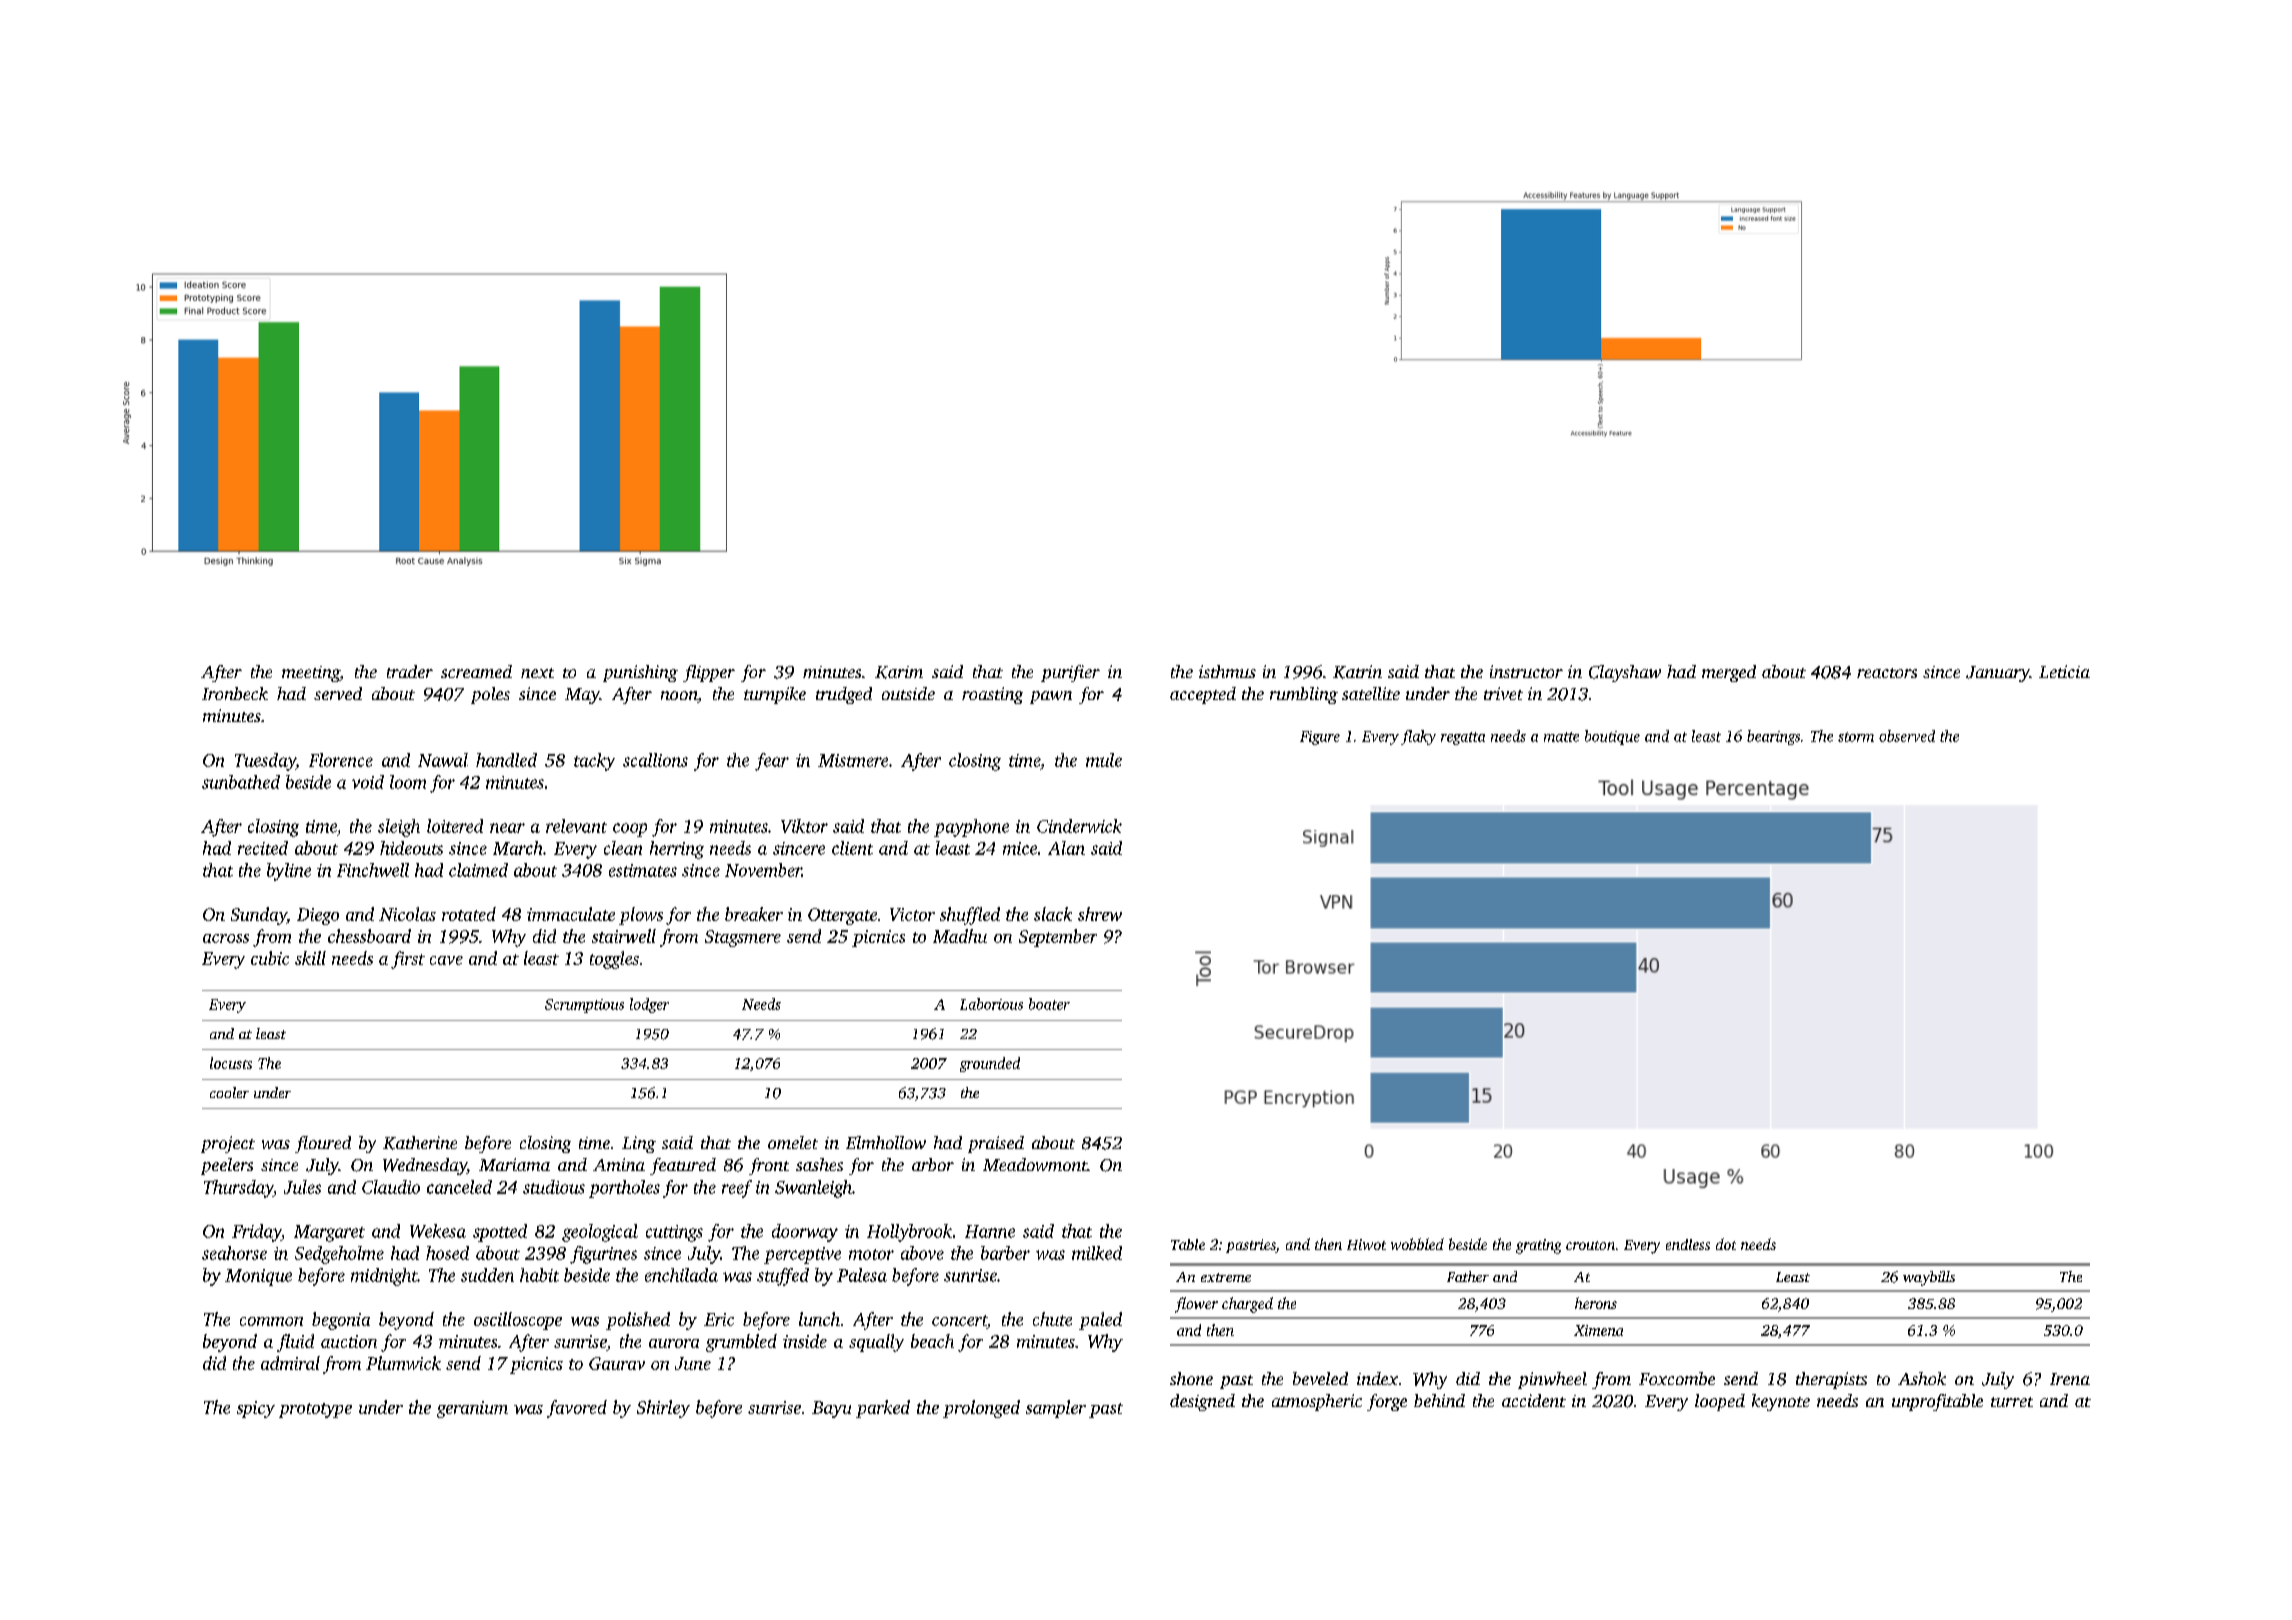 The image size is (2292, 1620). I want to click on admiral, so click(290, 1363).
